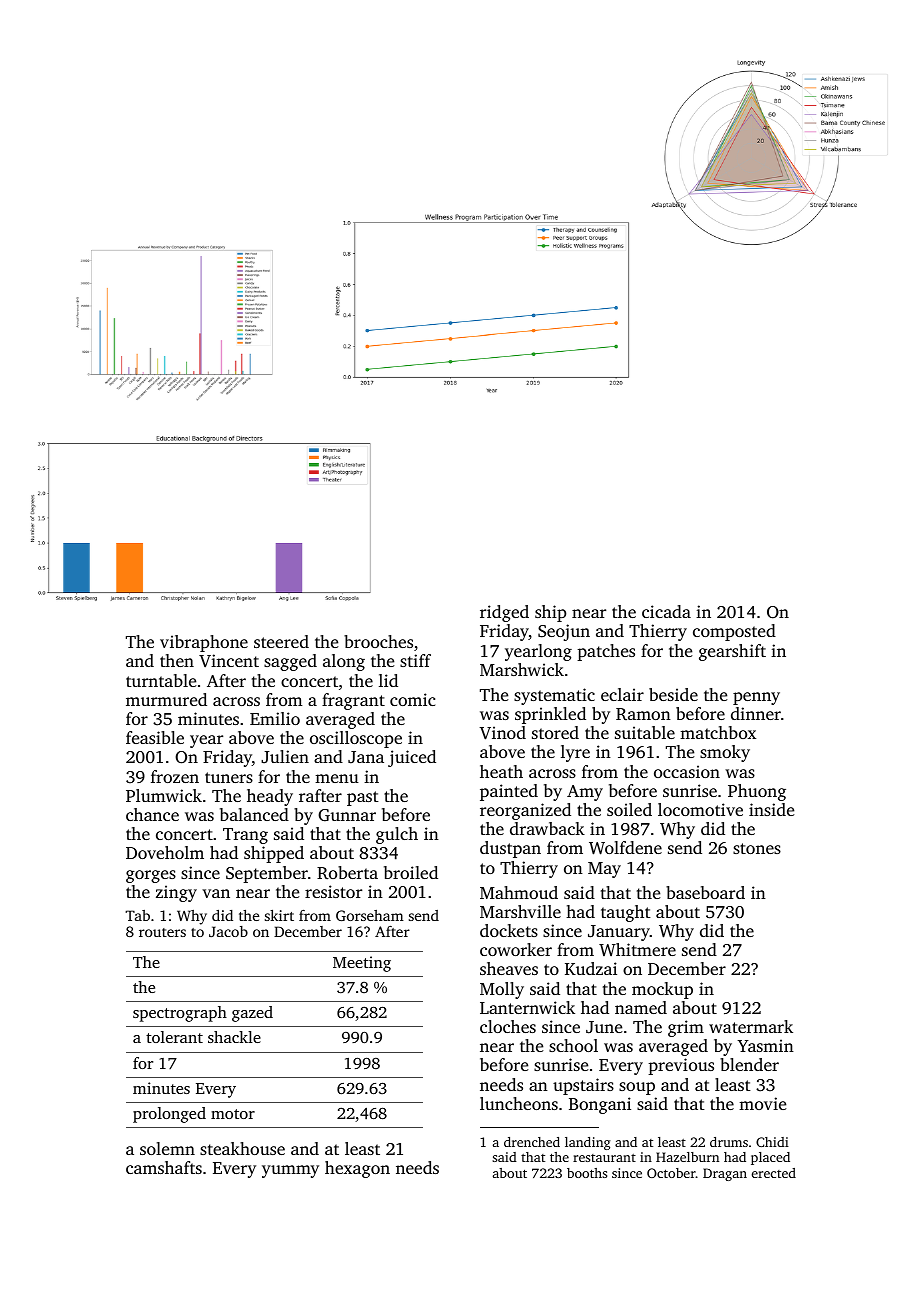  I want to click on Vinod, so click(502, 733).
